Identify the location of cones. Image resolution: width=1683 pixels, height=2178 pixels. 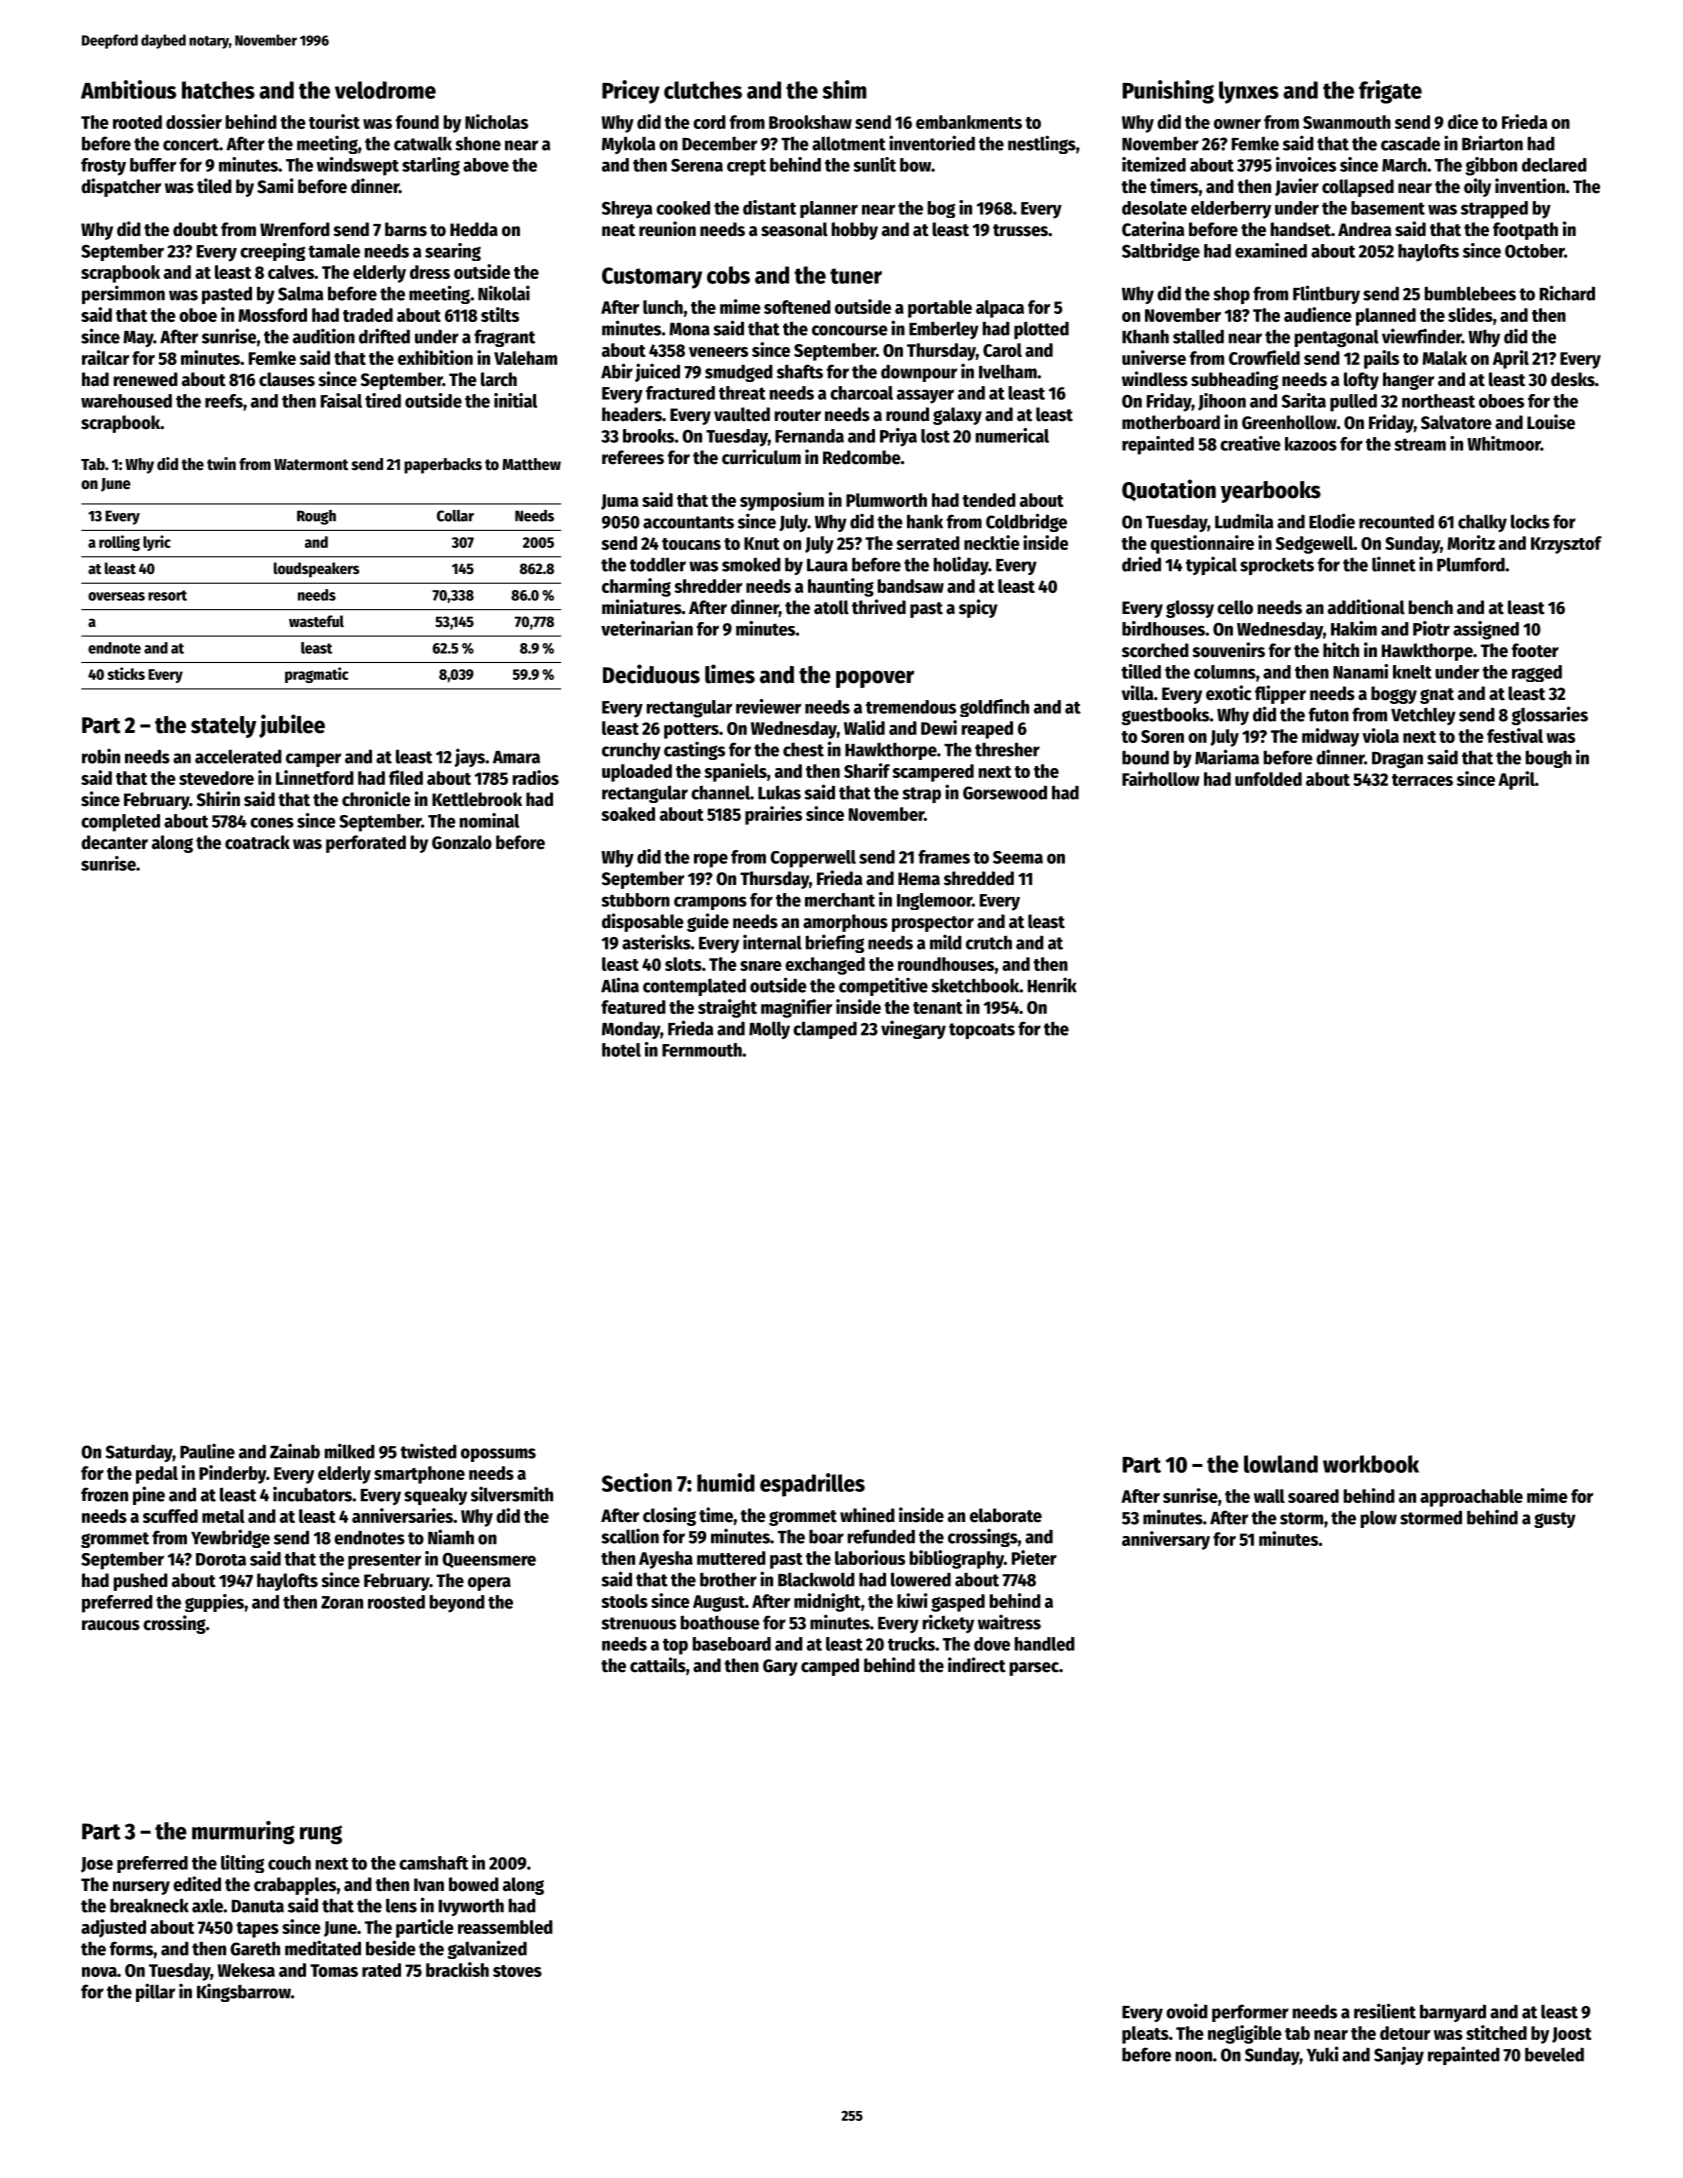
(272, 822).
